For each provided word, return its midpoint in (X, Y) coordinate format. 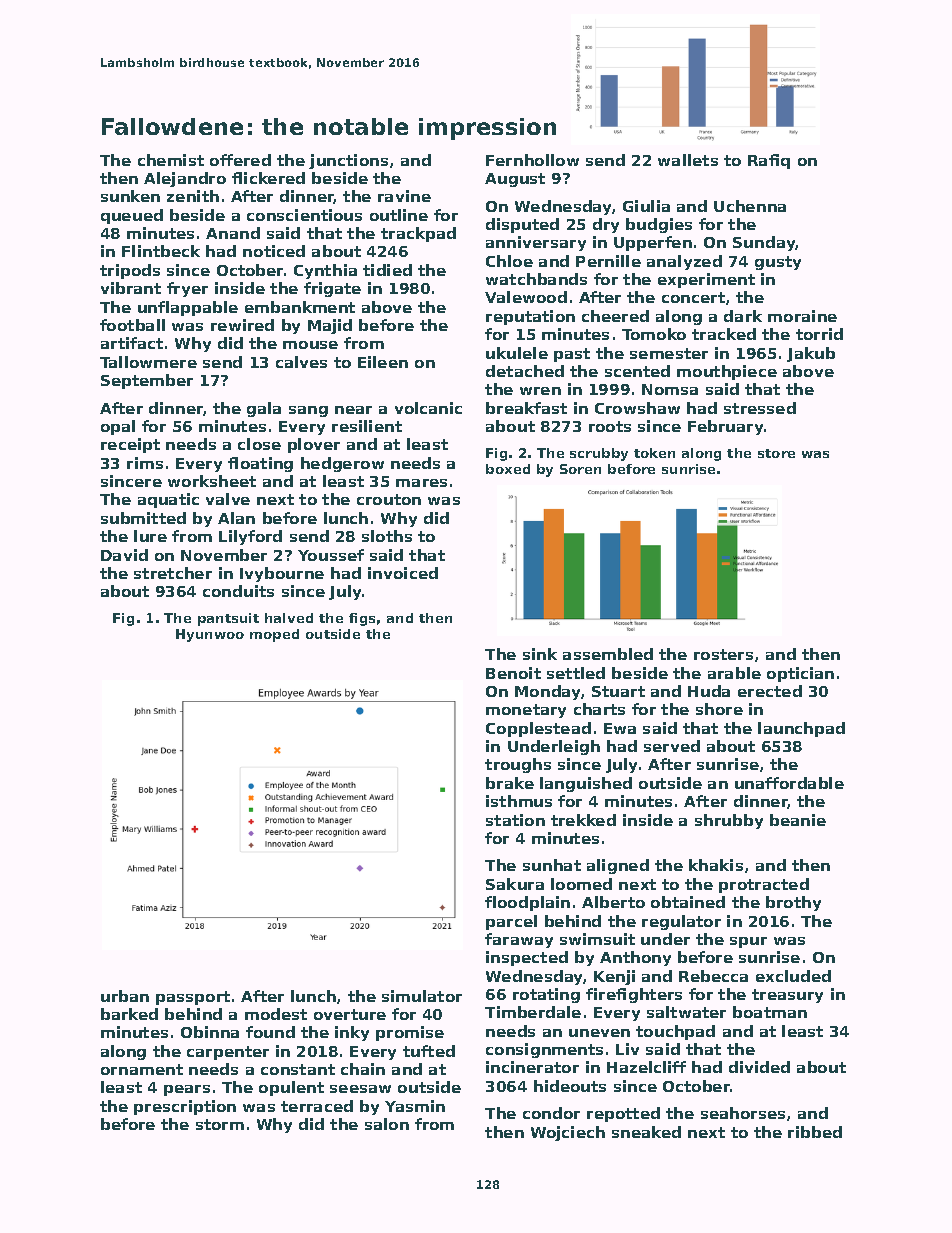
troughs (518, 765)
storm (220, 1124)
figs (362, 619)
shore (719, 709)
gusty (778, 263)
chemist (171, 160)
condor (551, 1113)
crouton (389, 499)
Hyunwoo (210, 635)
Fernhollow (532, 160)
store (776, 453)
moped (274, 635)
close (259, 444)
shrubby (729, 821)
